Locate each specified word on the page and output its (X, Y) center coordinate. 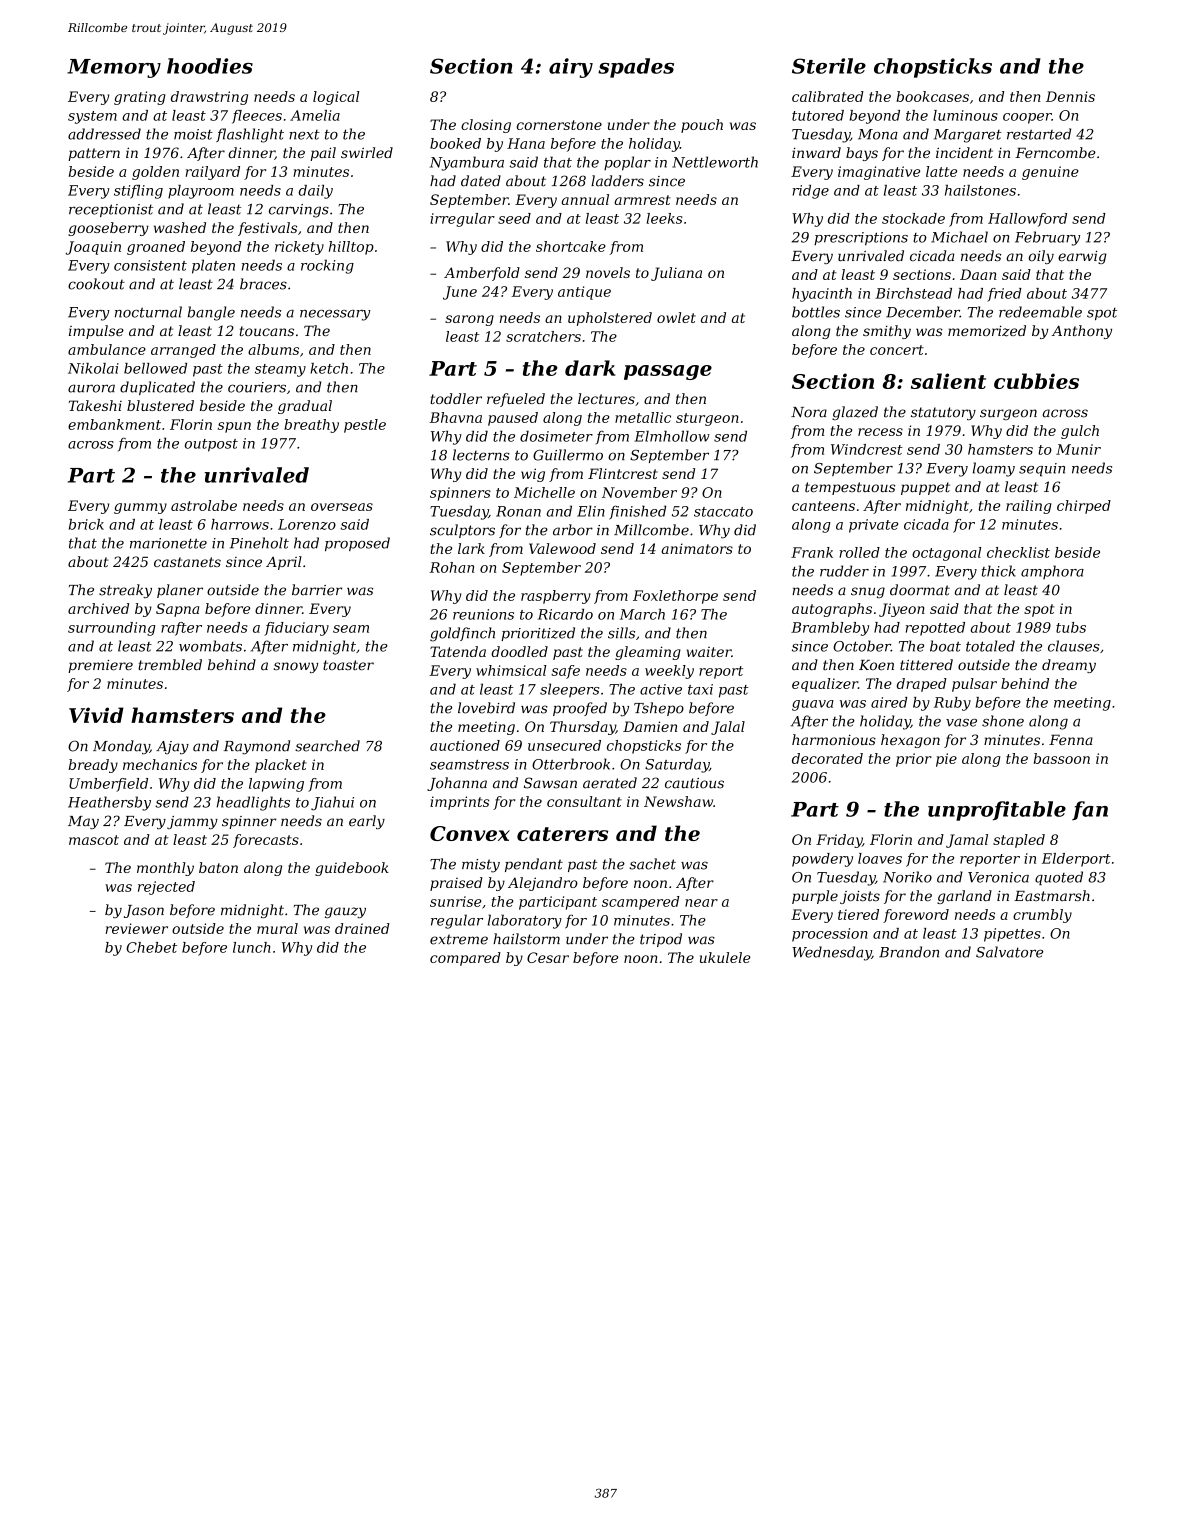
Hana (526, 143)
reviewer (136, 928)
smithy (887, 332)
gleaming (648, 653)
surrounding (112, 629)
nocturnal (148, 312)
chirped (1084, 507)
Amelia (315, 115)
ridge (811, 192)
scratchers (543, 336)
